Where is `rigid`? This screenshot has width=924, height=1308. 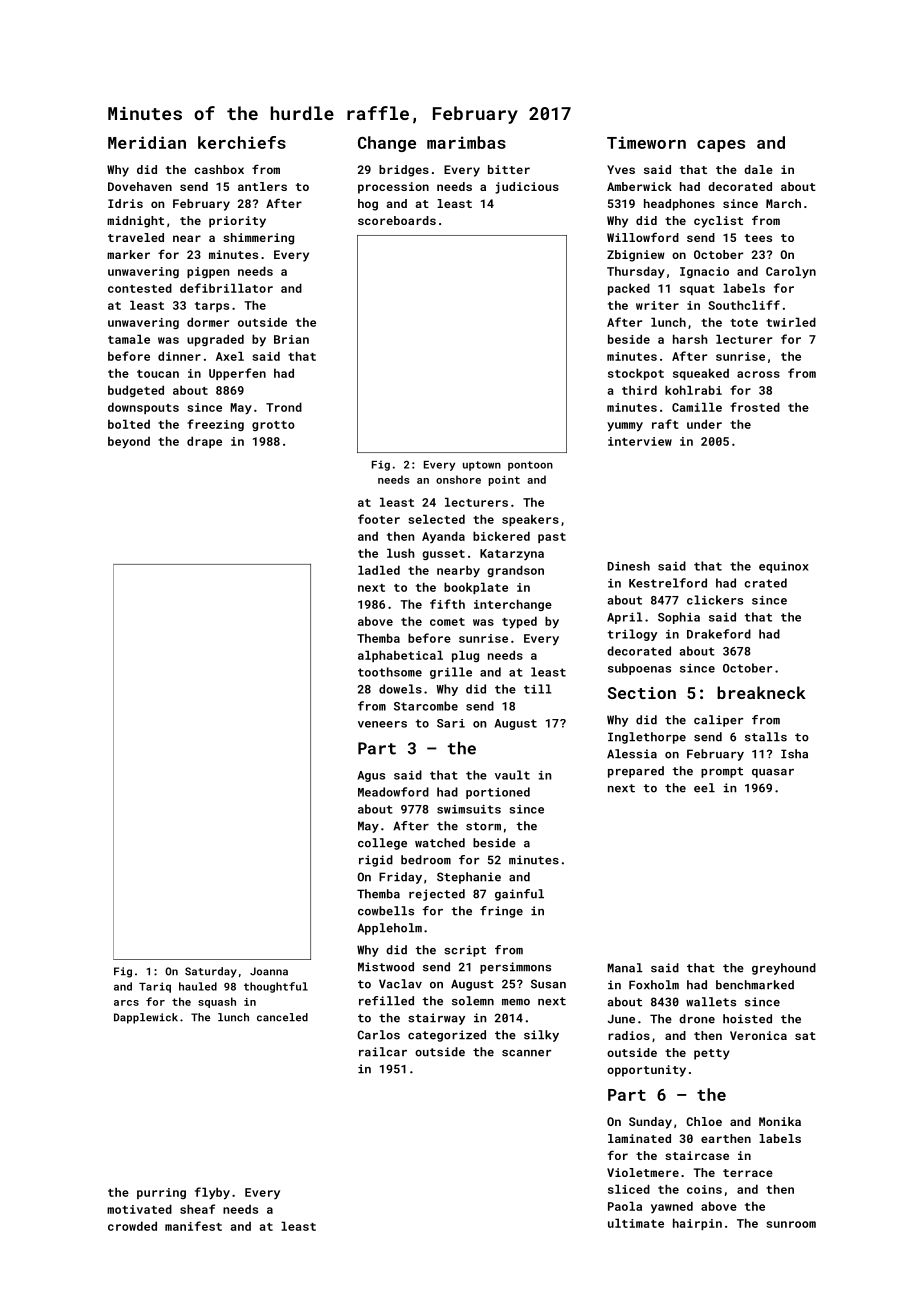 rigid is located at coordinates (376, 861).
